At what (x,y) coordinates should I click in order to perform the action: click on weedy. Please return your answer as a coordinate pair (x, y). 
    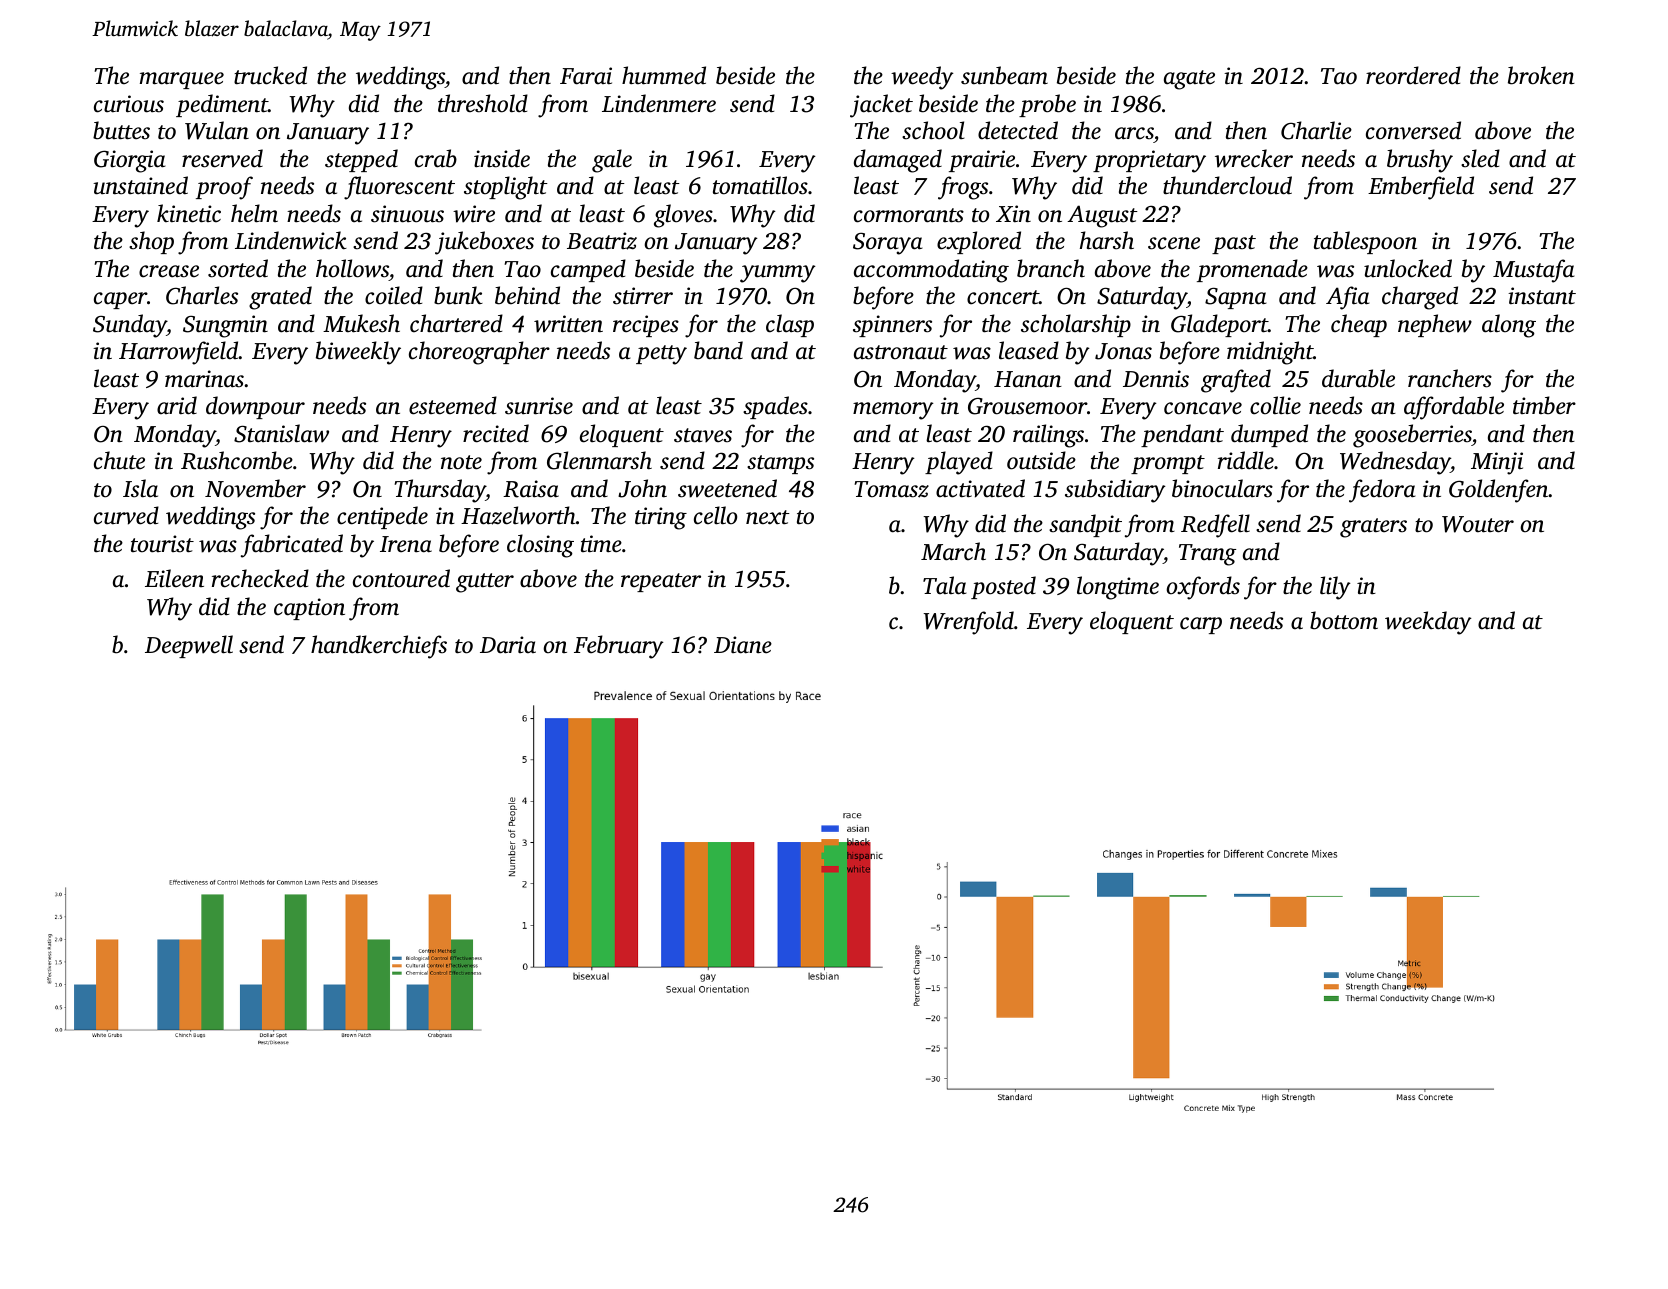
    Looking at the image, I should click on (922, 78).
